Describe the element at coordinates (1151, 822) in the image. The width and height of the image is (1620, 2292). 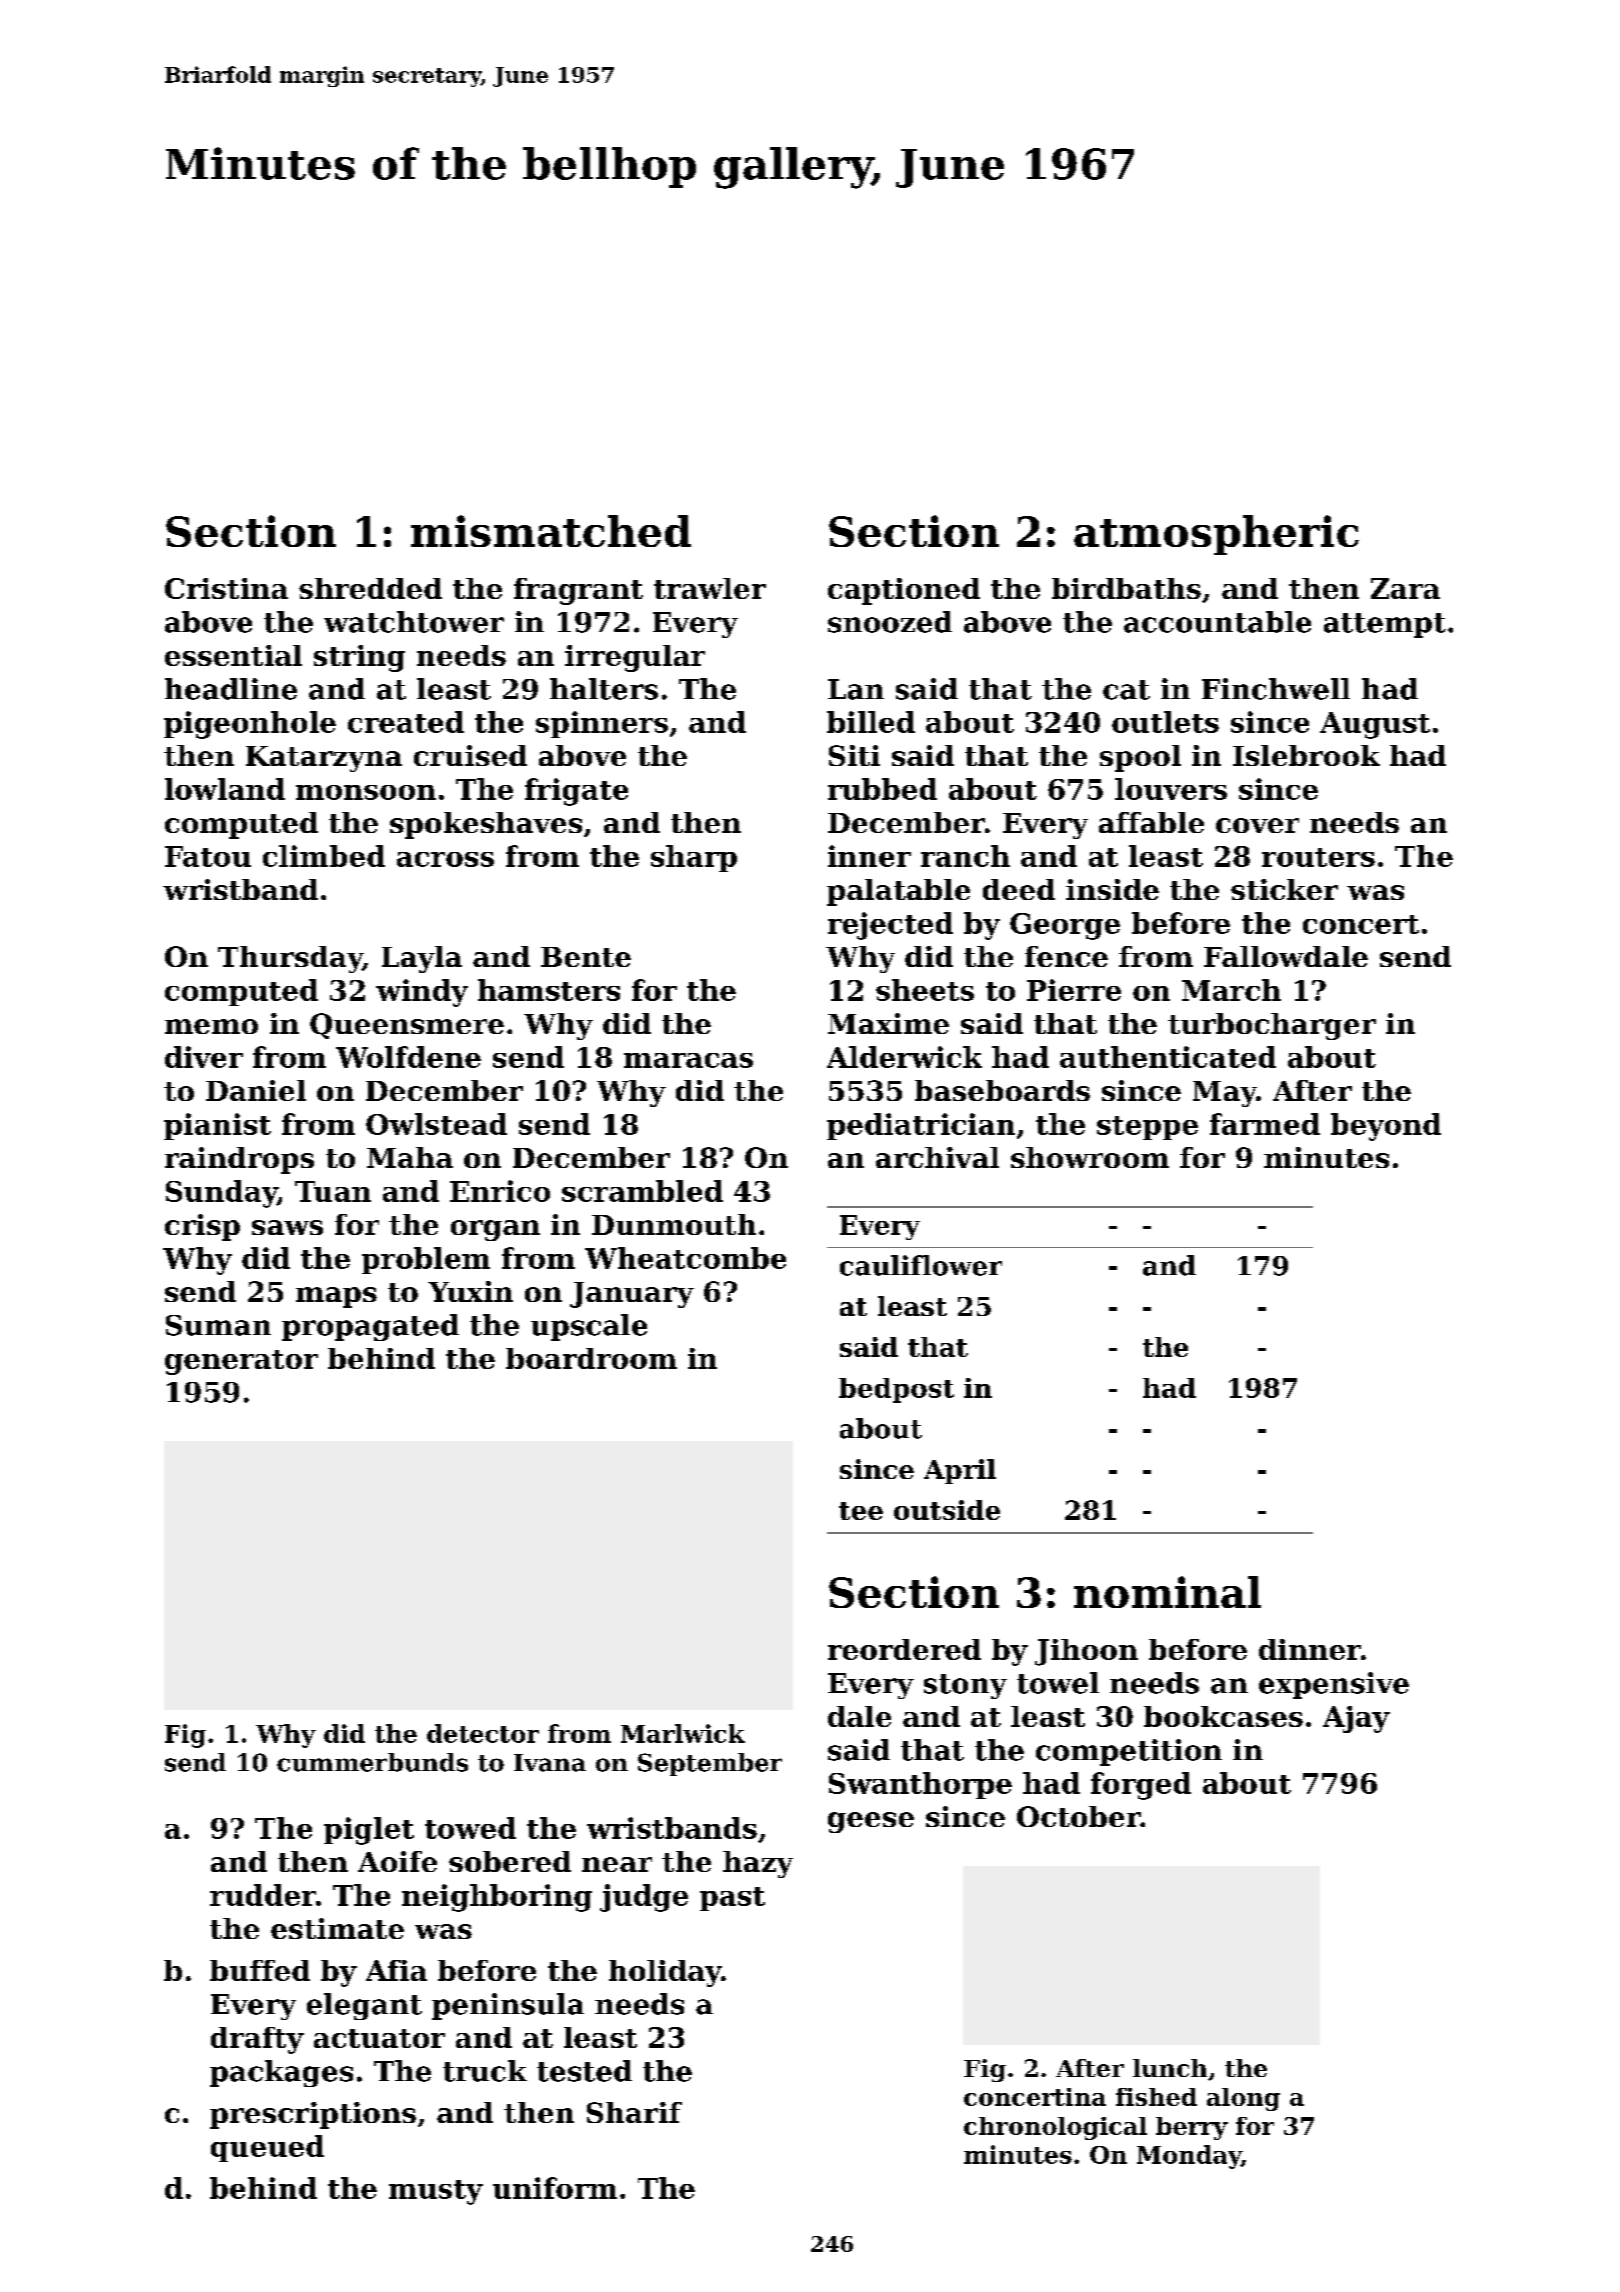
I see `affable` at that location.
